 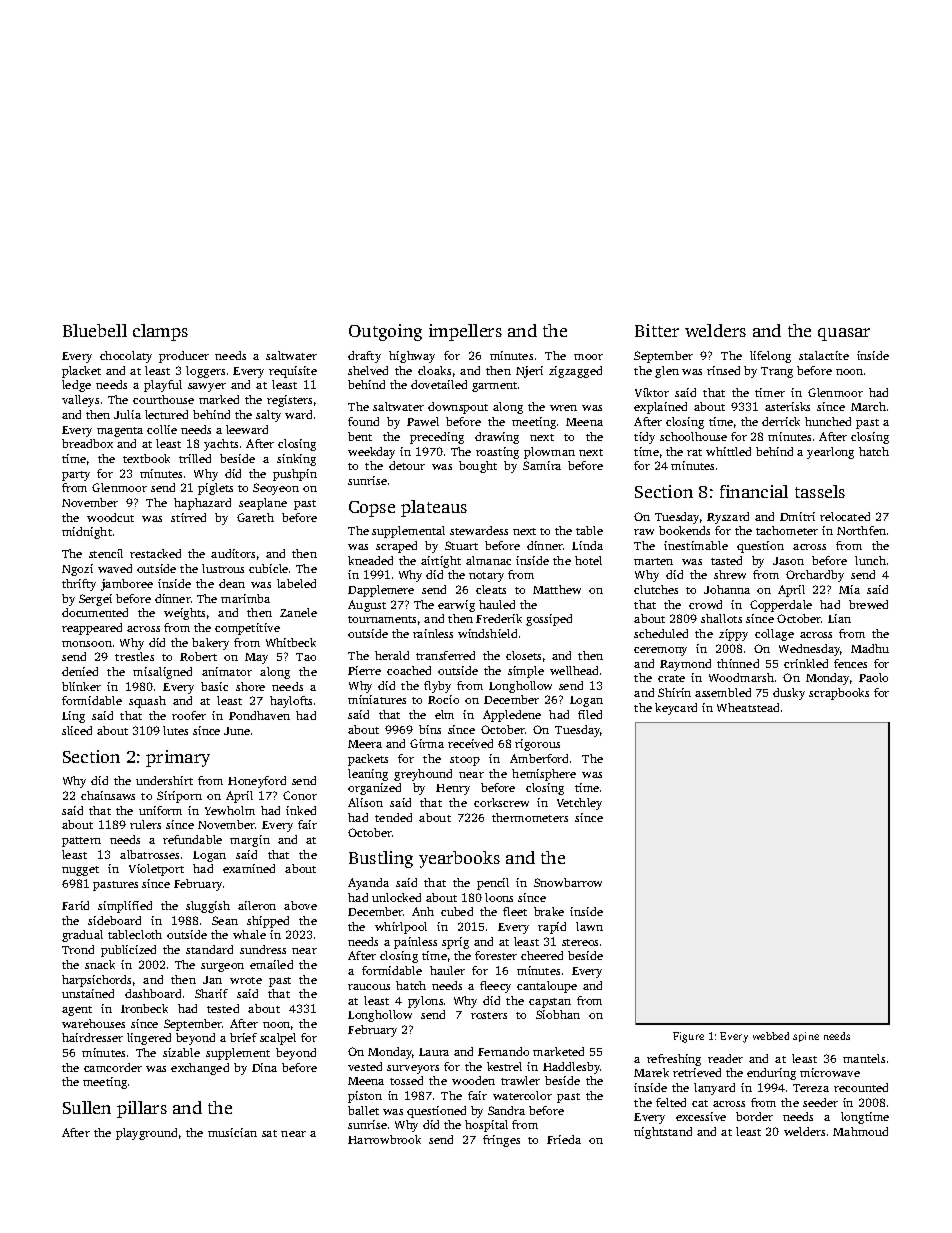 I want to click on Bitter, so click(x=657, y=330).
